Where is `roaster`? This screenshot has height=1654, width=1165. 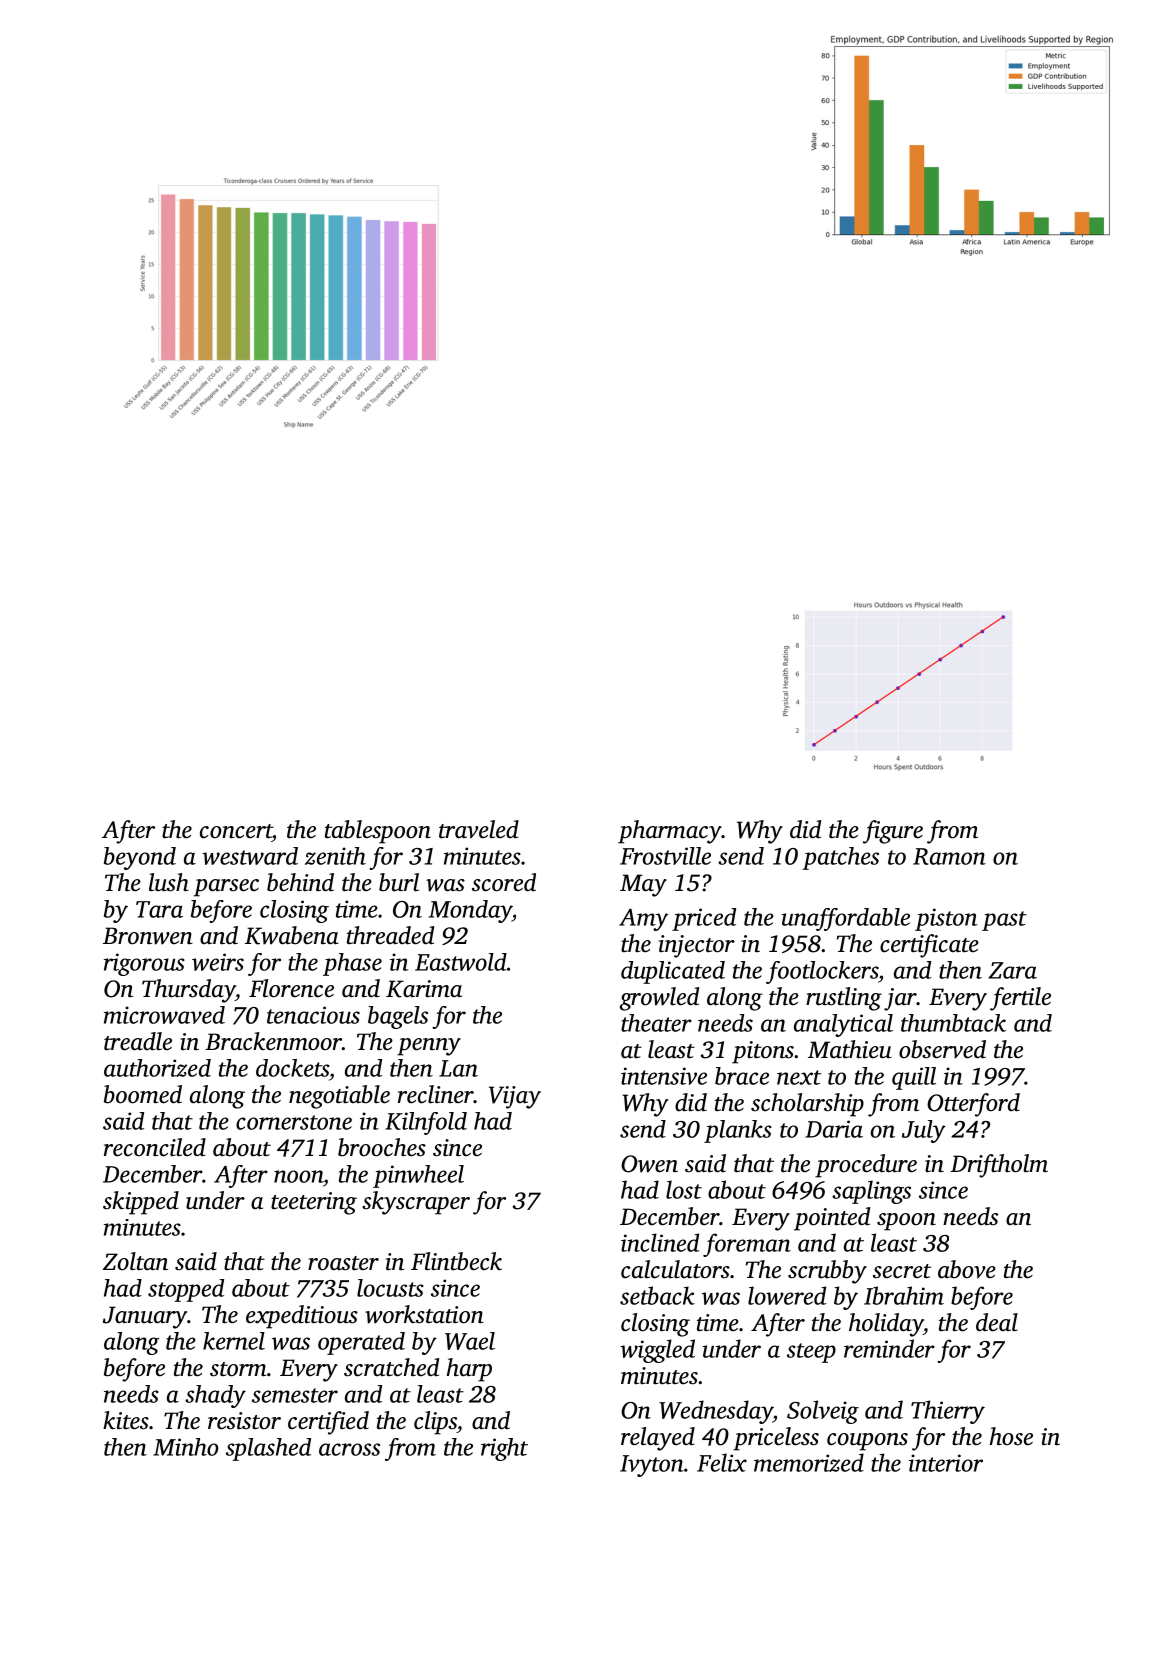 roaster is located at coordinates (343, 1263).
